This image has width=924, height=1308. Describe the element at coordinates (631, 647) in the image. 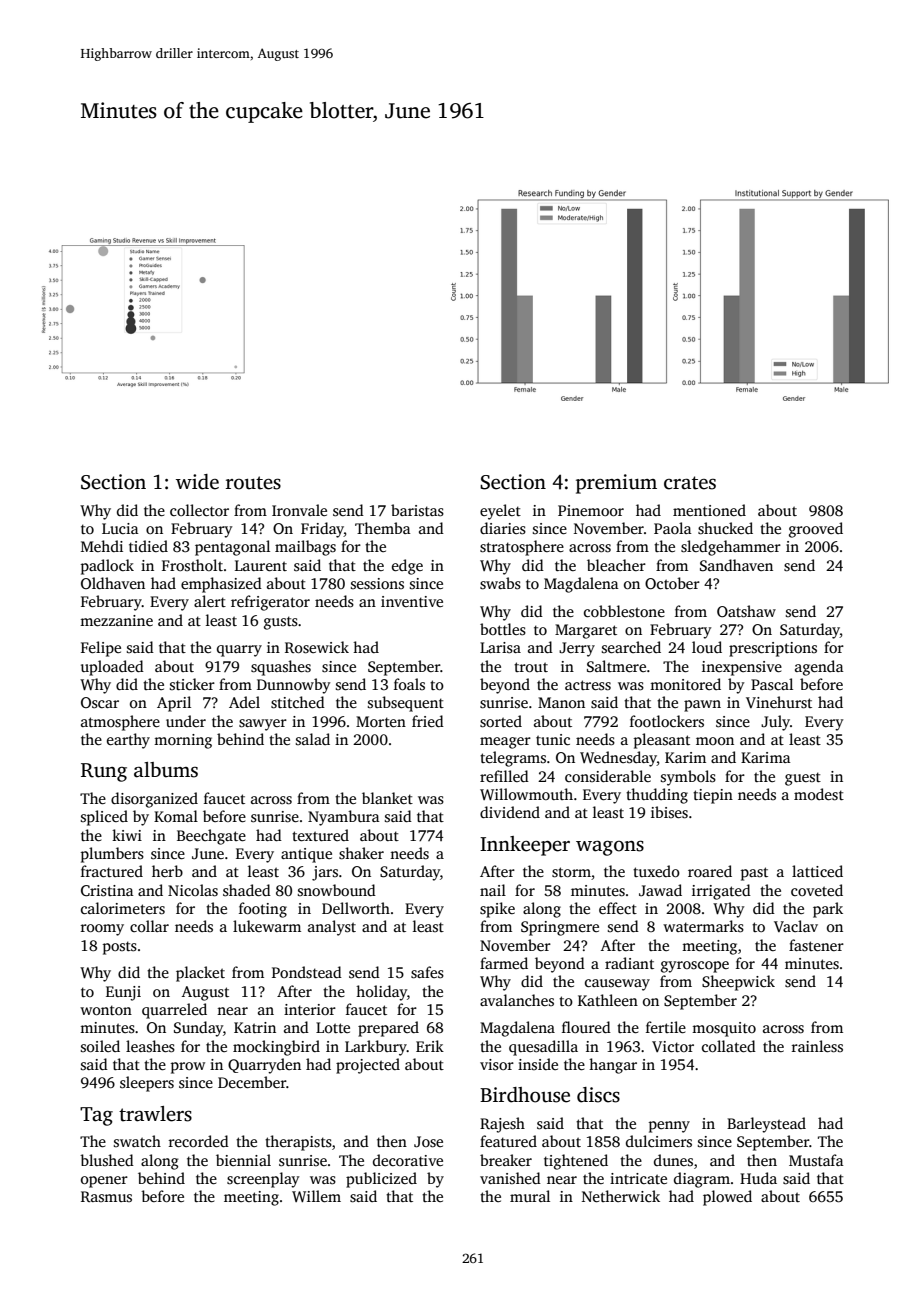

I see `searched` at that location.
